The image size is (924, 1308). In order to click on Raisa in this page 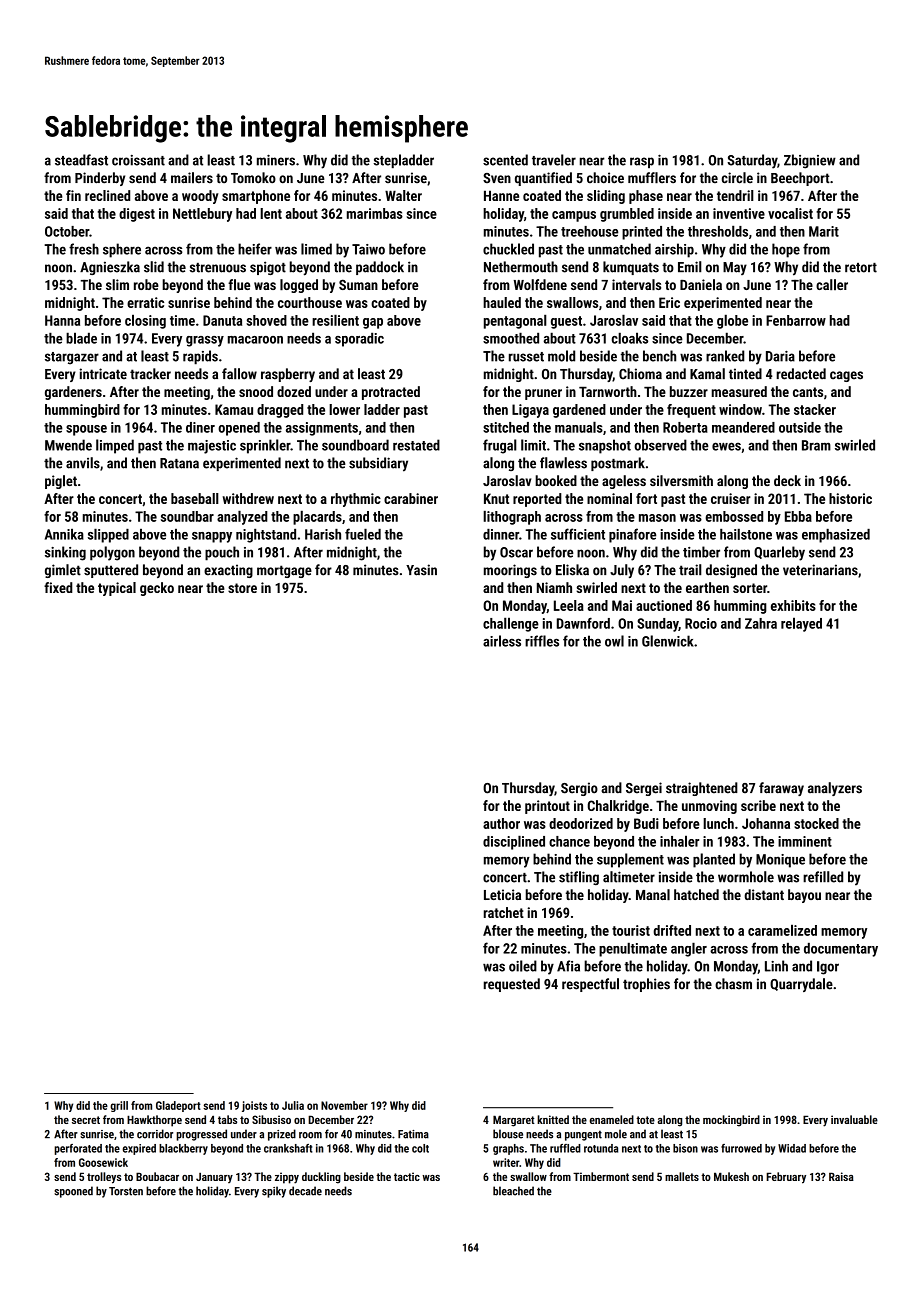, I will do `click(841, 1176)`.
